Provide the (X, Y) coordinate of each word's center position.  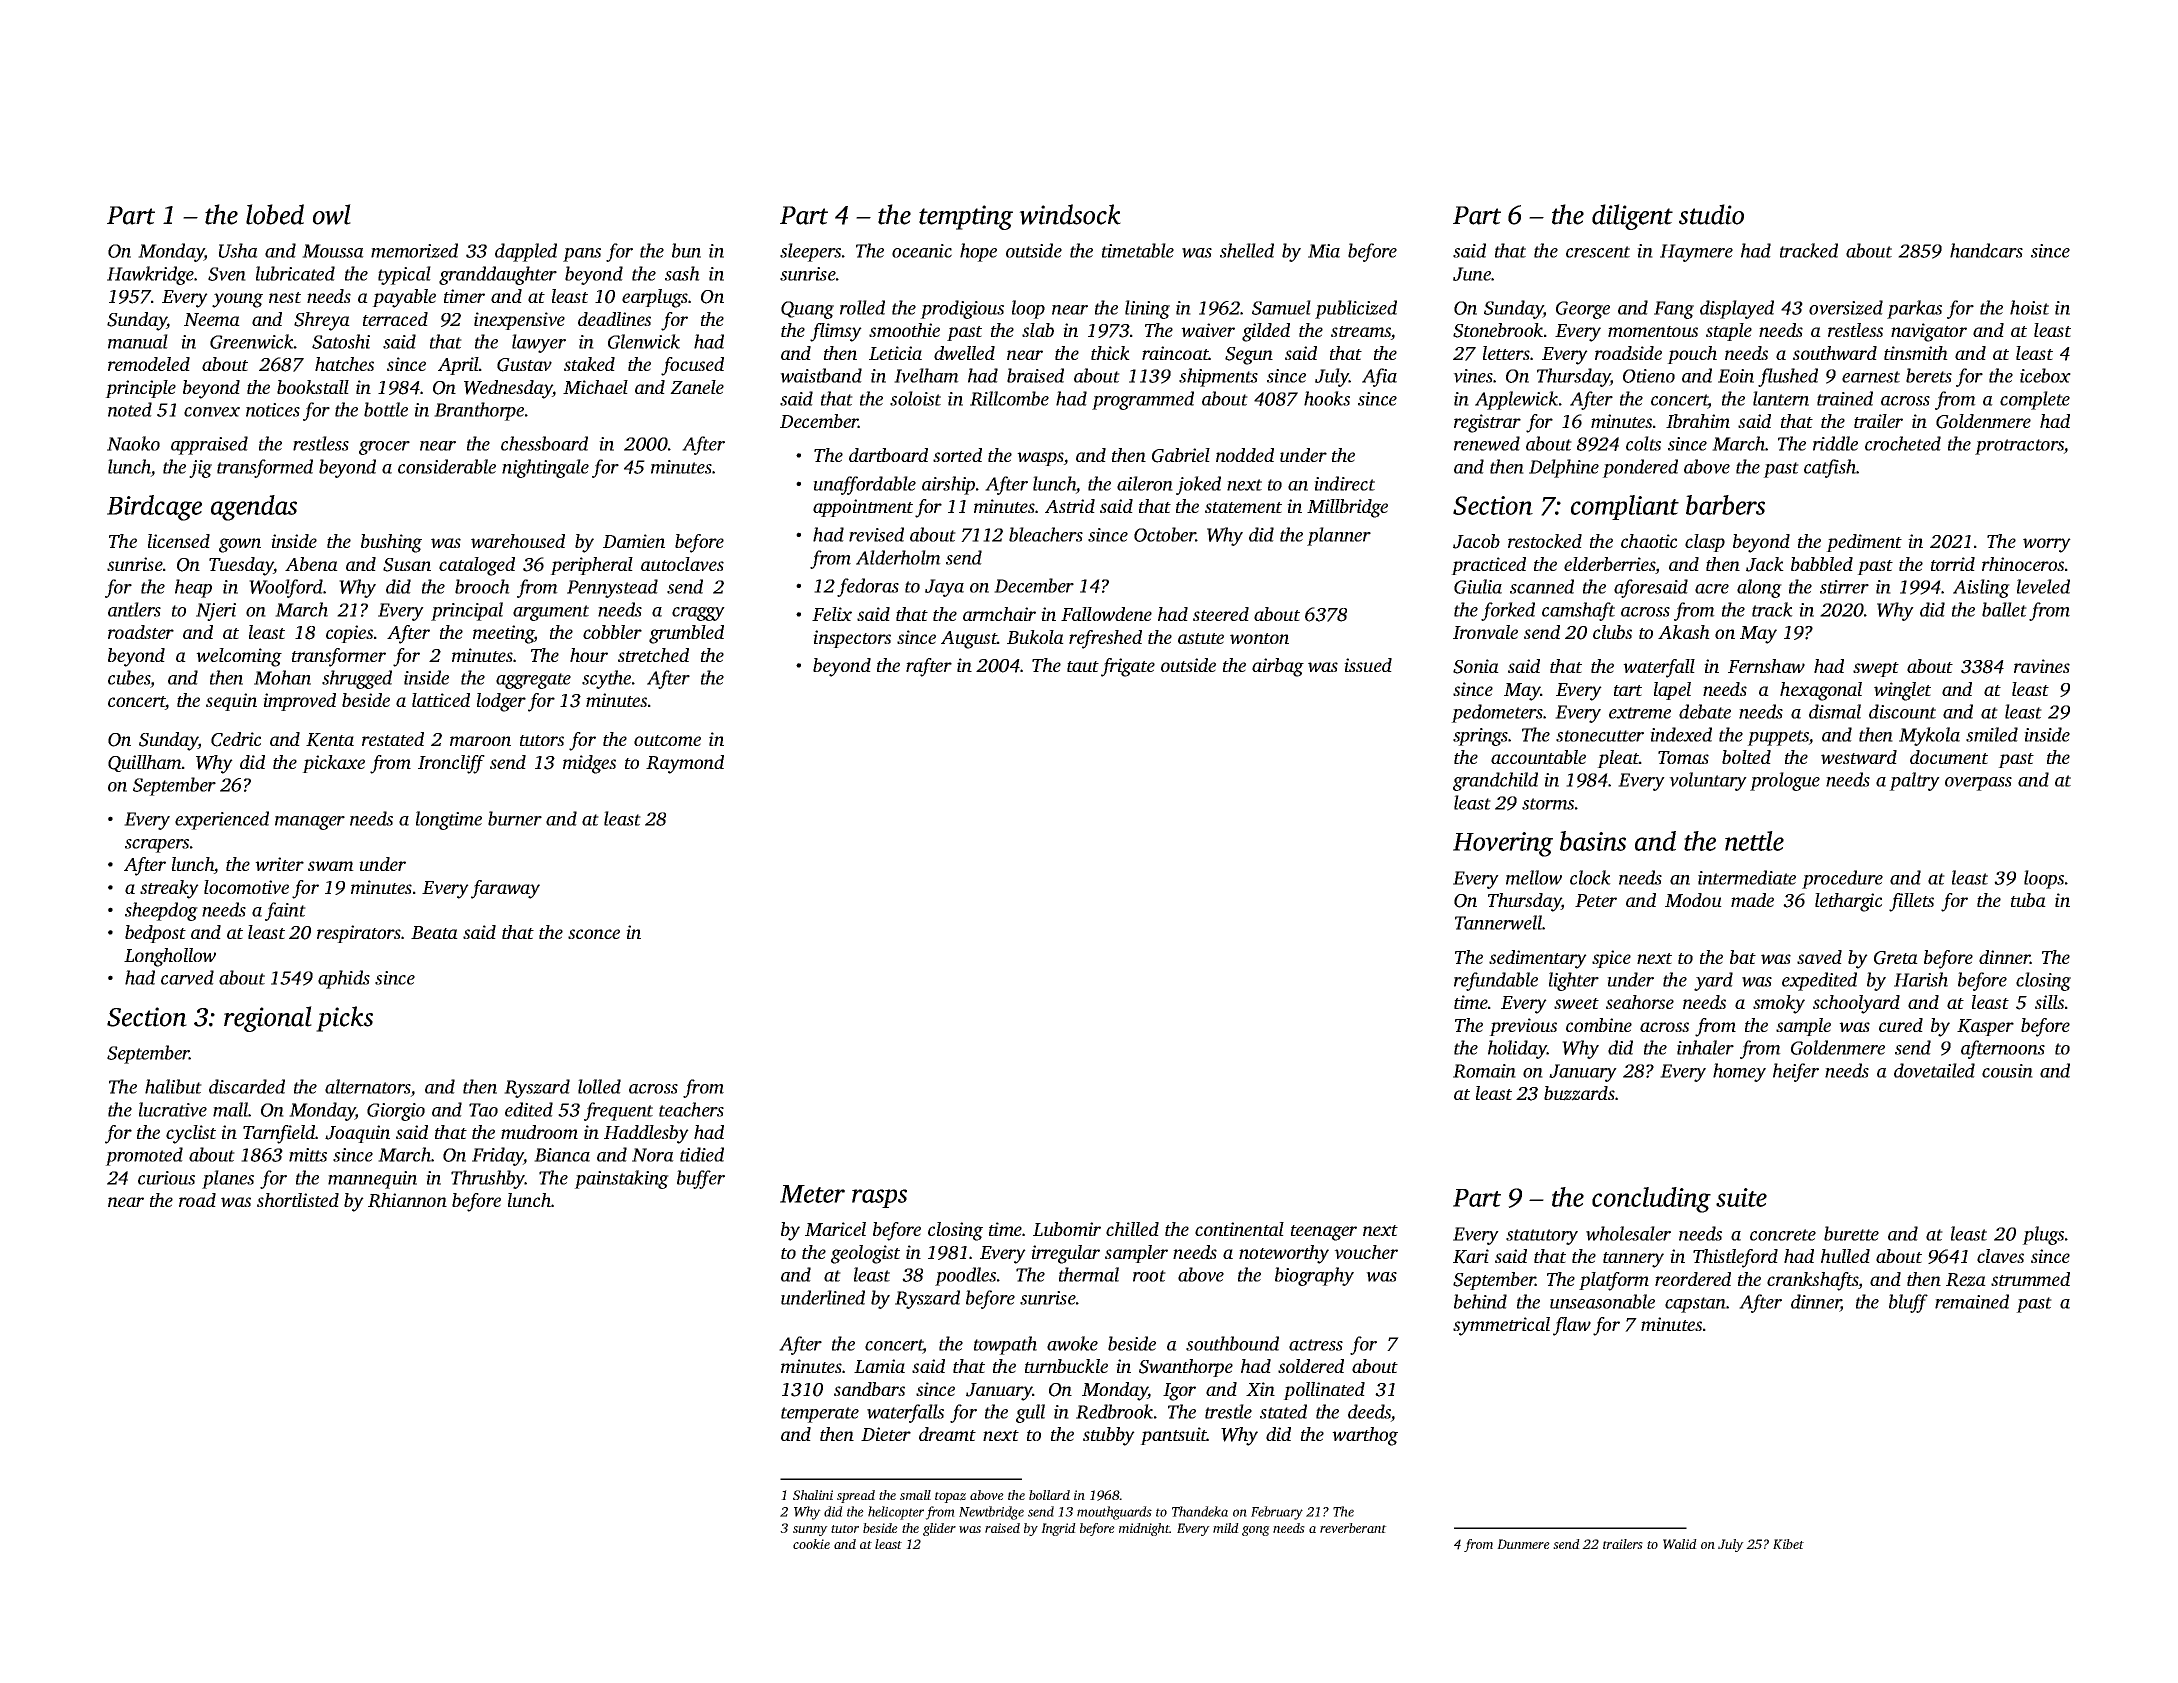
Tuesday (241, 566)
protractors (2019, 447)
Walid (1680, 1544)
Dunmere (1523, 1544)
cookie (811, 1544)
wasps (1040, 459)
